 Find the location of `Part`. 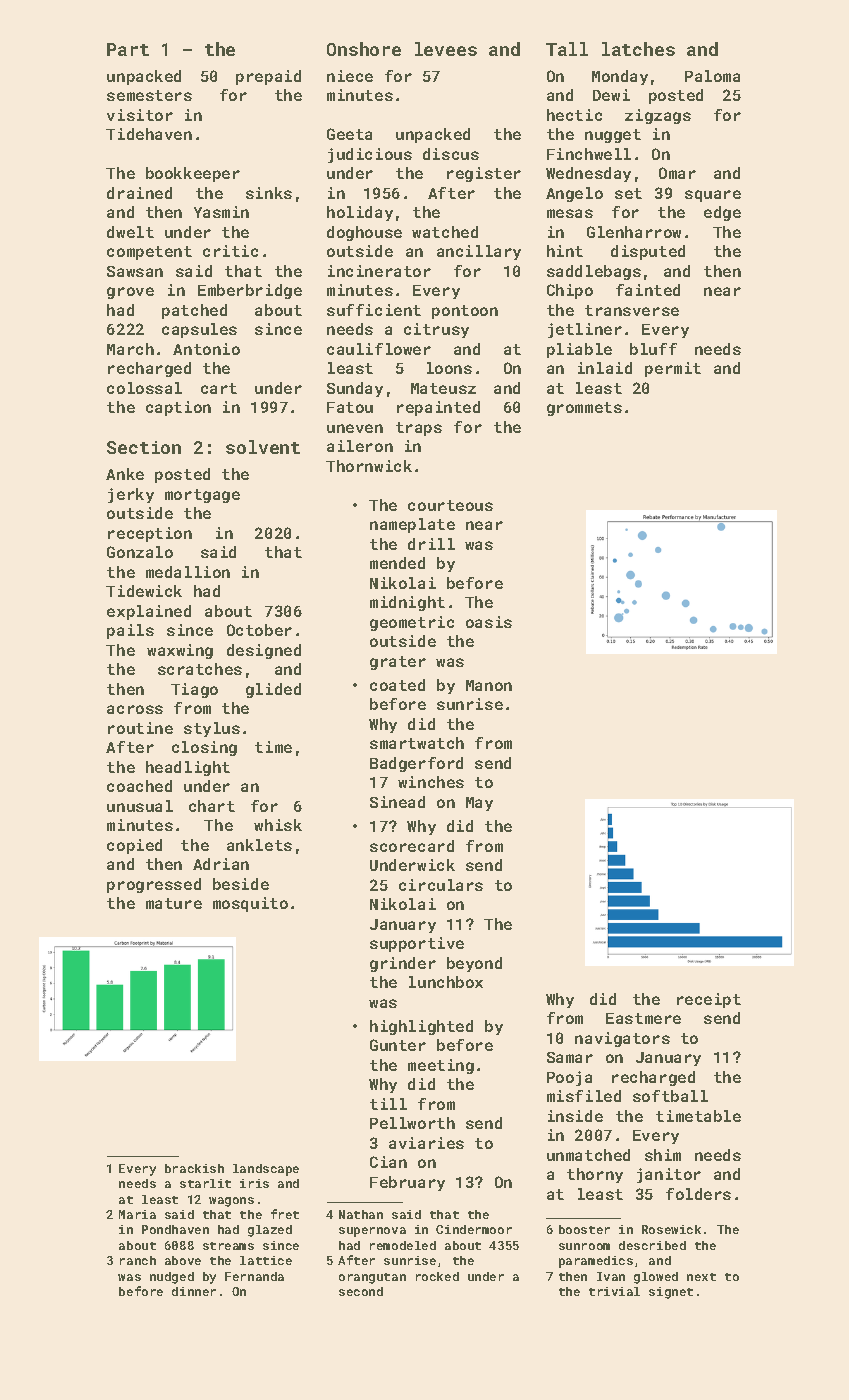

Part is located at coordinates (128, 49).
